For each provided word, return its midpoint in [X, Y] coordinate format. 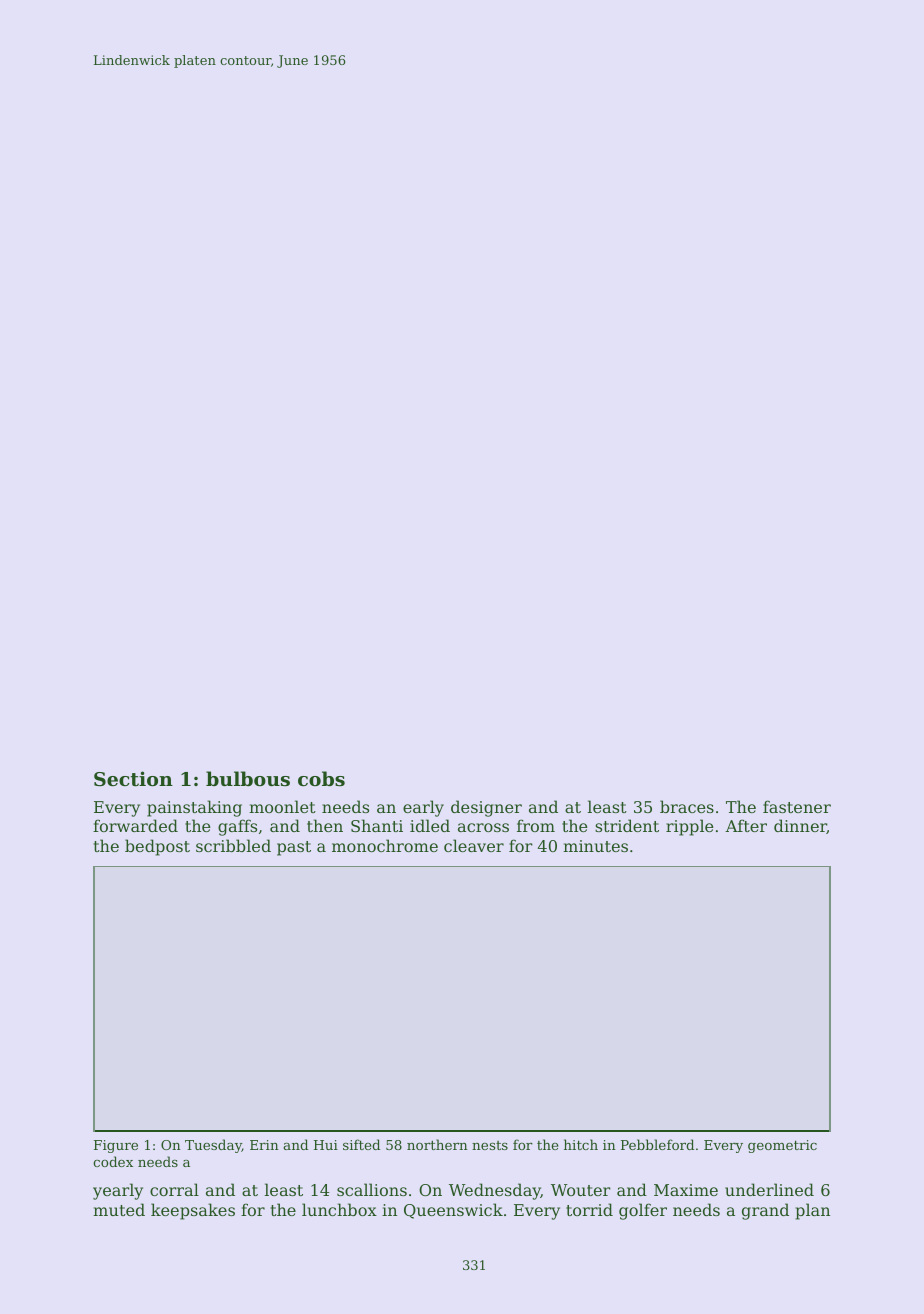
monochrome [385, 845]
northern [437, 1144]
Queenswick [453, 1211]
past [294, 848]
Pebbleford [657, 1144]
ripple [689, 827]
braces [687, 806]
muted [119, 1209]
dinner [800, 826]
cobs [321, 778]
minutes [595, 846]
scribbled [233, 845]
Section [133, 779]
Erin [264, 1145]
